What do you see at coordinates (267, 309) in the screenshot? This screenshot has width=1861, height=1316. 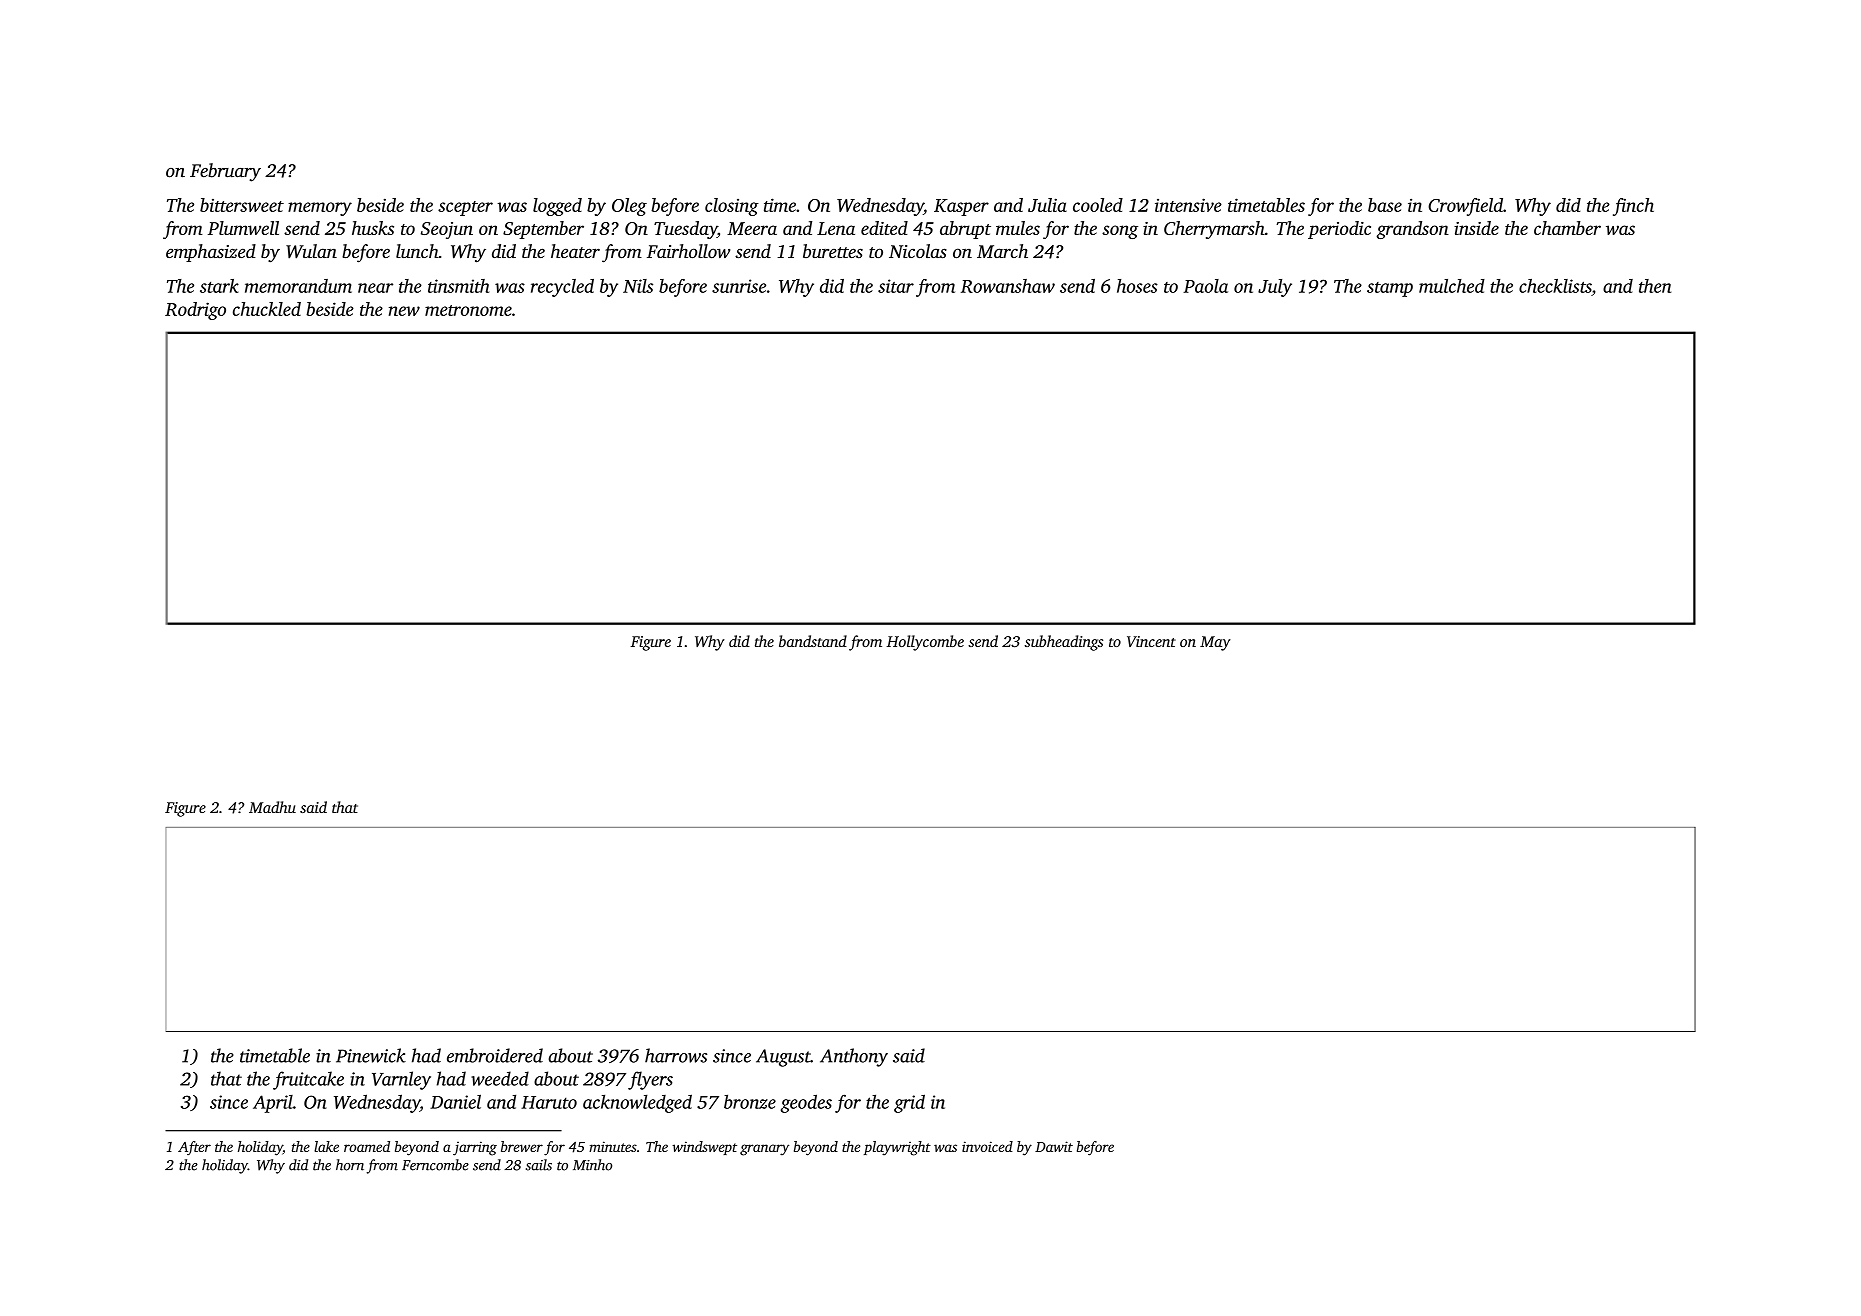 I see `chuckled` at bounding box center [267, 309].
